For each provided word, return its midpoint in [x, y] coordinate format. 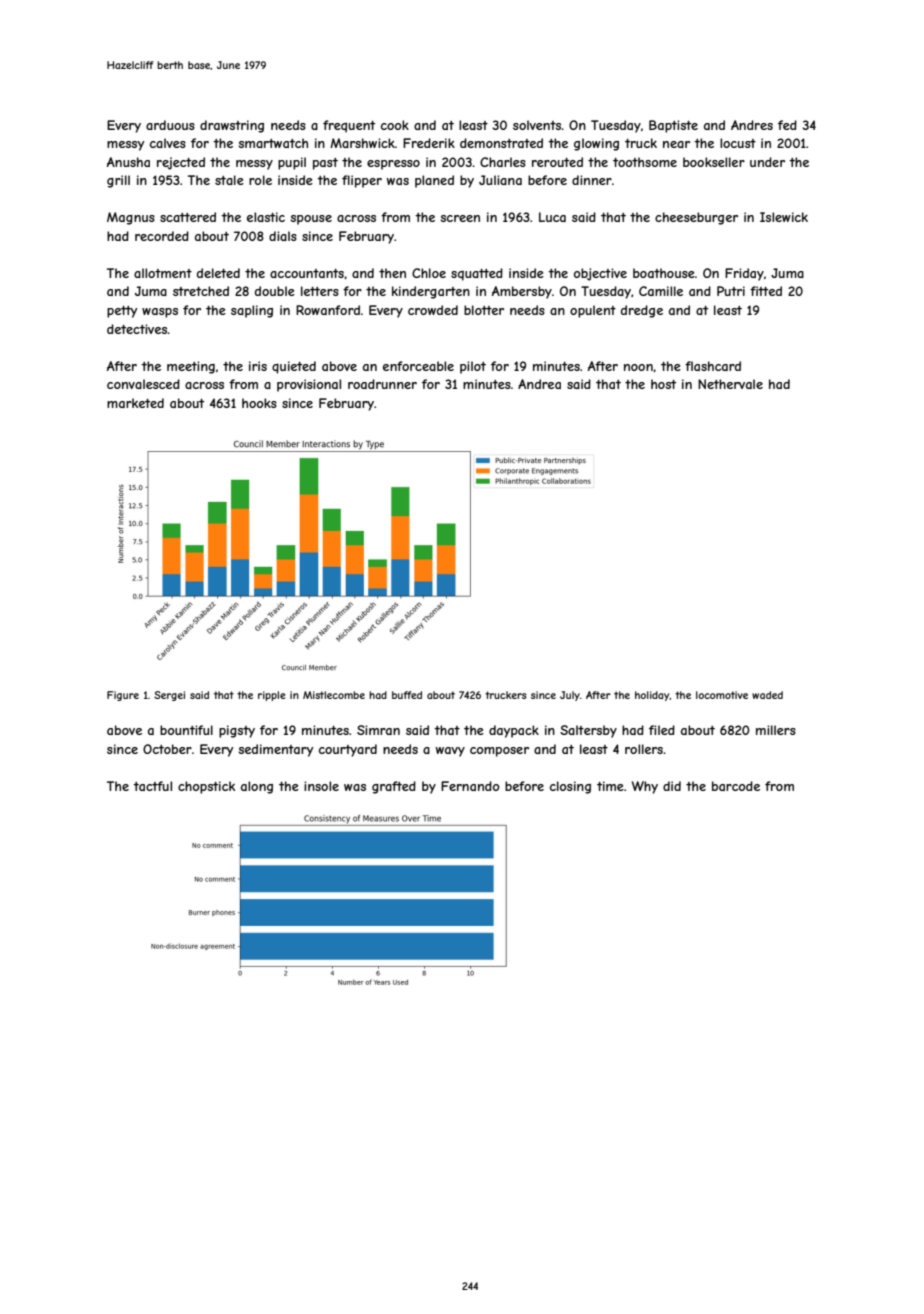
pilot [473, 367]
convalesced [143, 384]
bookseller [714, 162]
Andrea [539, 384]
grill [118, 181]
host [663, 384]
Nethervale [730, 384]
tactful [152, 786]
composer [499, 752]
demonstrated [501, 143]
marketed [135, 403]
